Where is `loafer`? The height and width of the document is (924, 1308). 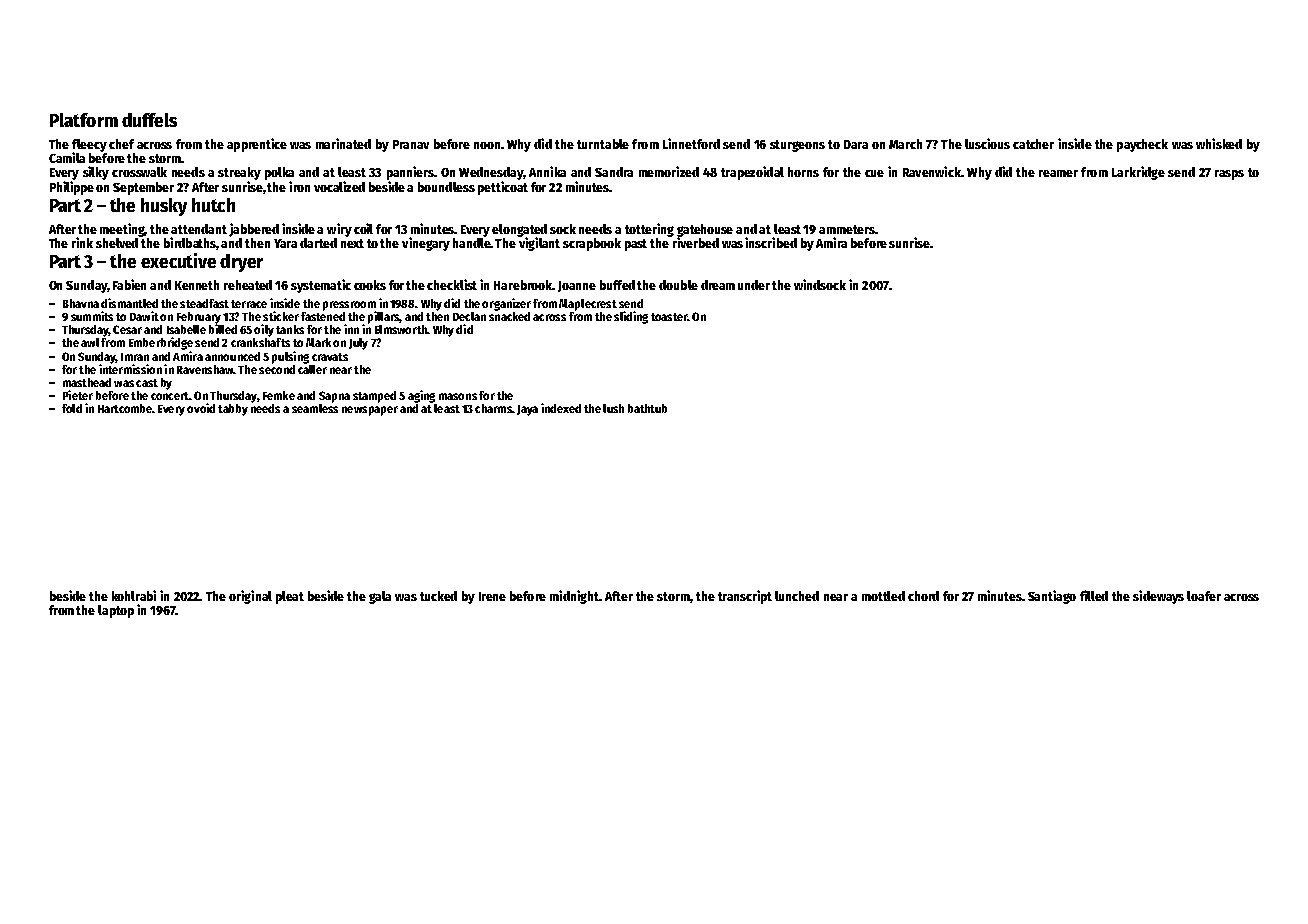
loafer is located at coordinates (1204, 596).
